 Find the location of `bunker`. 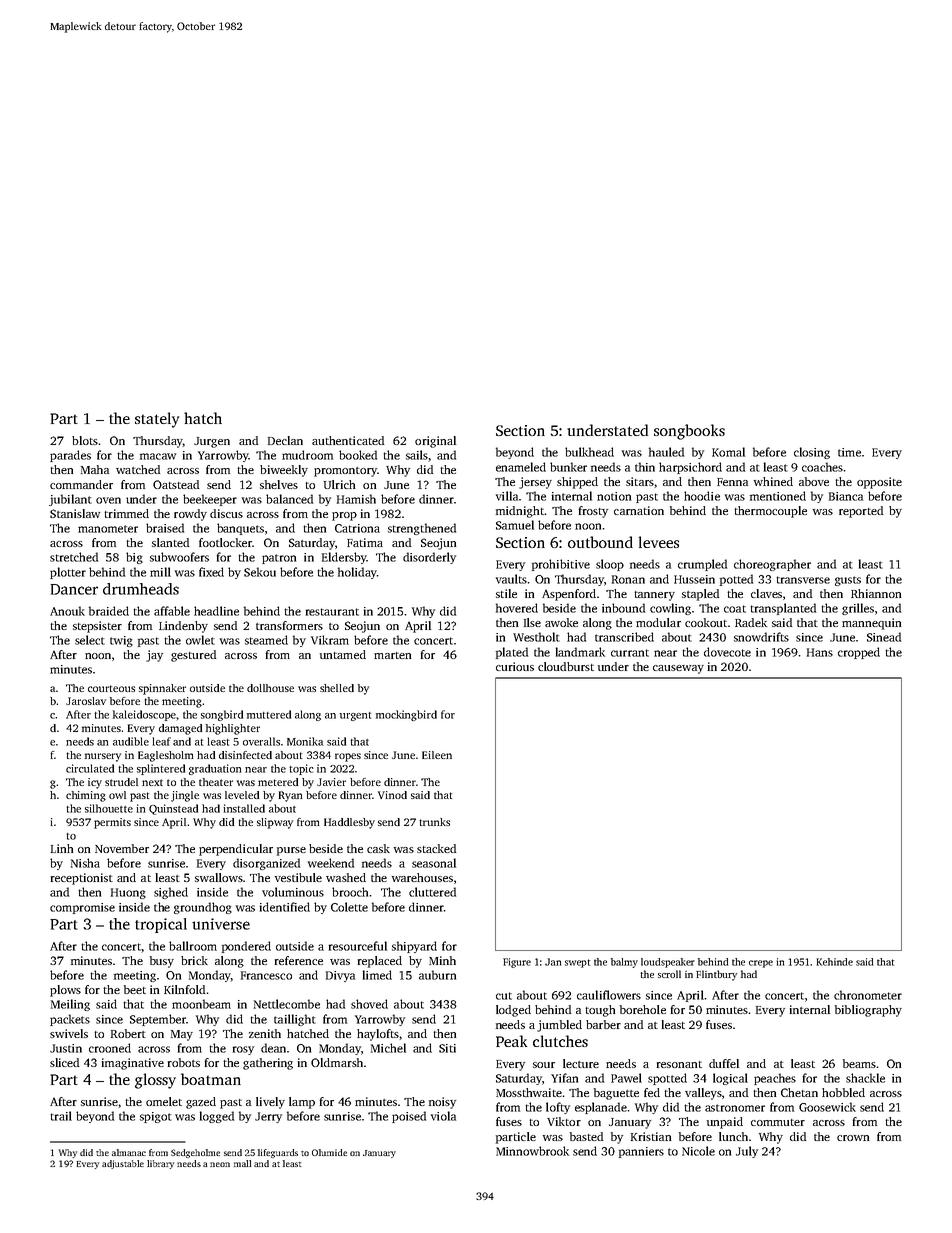

bunker is located at coordinates (568, 467).
